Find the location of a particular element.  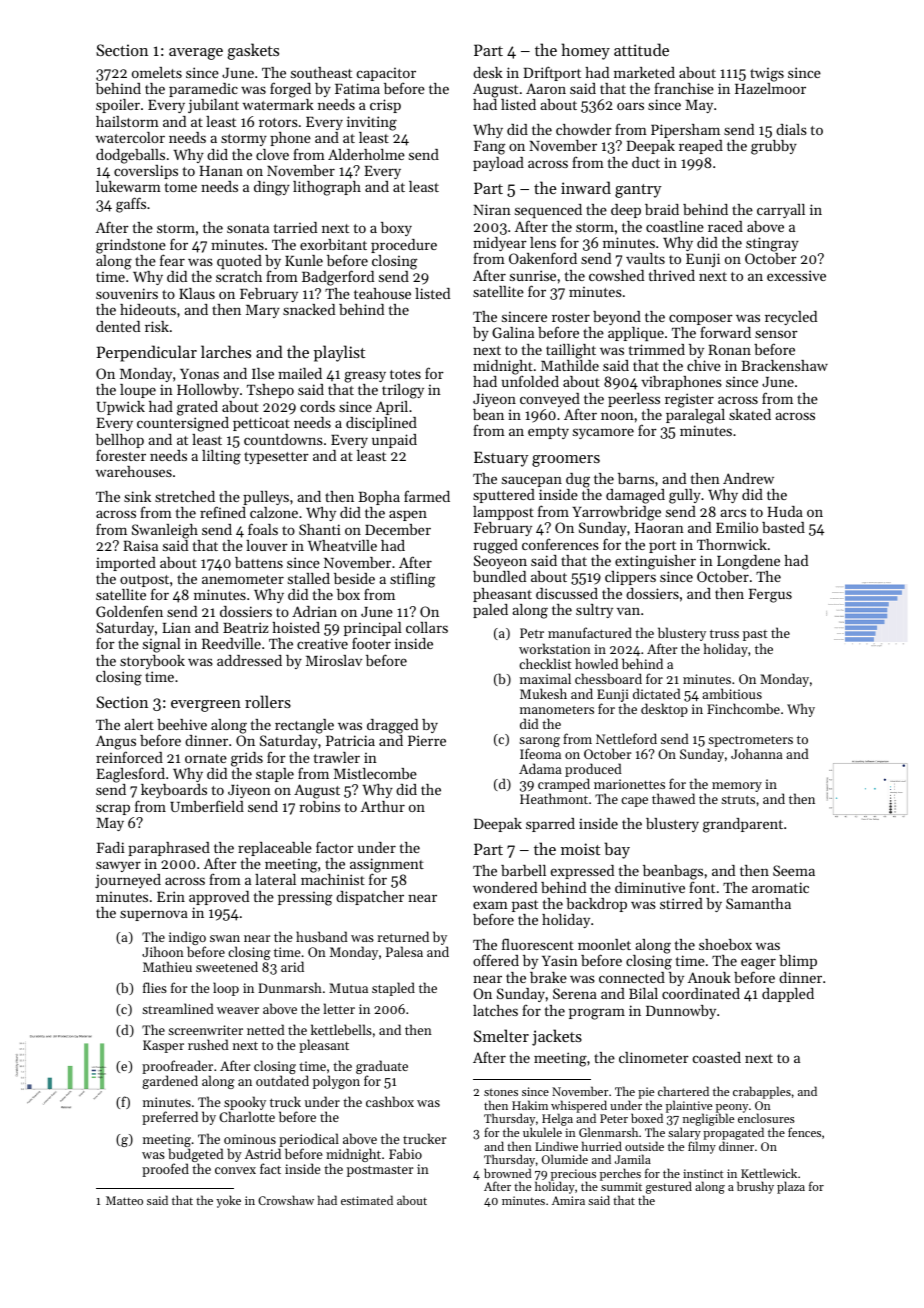

plaza is located at coordinates (791, 1187).
